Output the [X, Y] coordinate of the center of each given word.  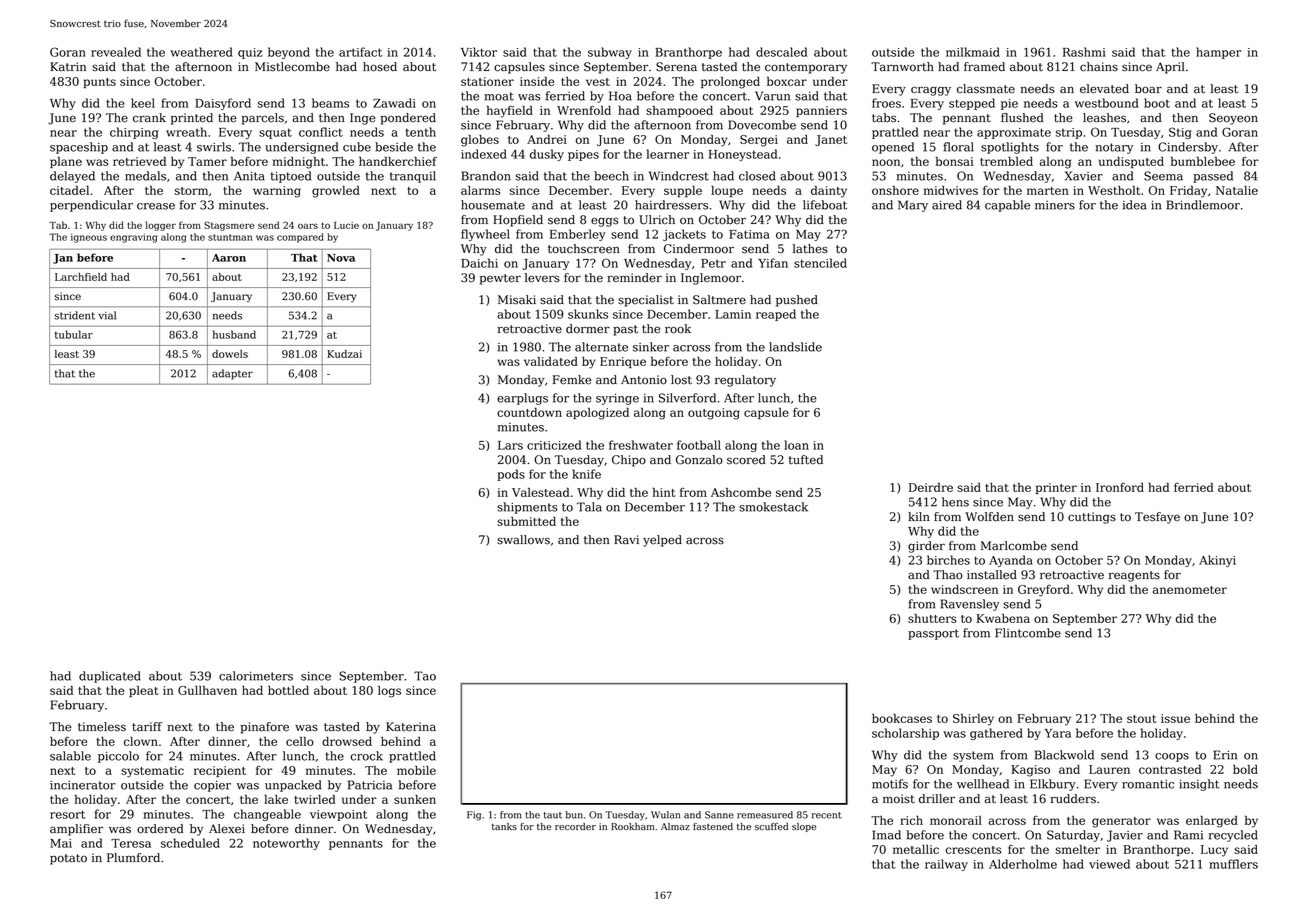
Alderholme [1023, 864]
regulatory [745, 381]
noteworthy [286, 844]
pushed [797, 301]
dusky [547, 155]
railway [946, 865]
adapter [232, 374]
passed [1213, 177]
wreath [186, 132]
